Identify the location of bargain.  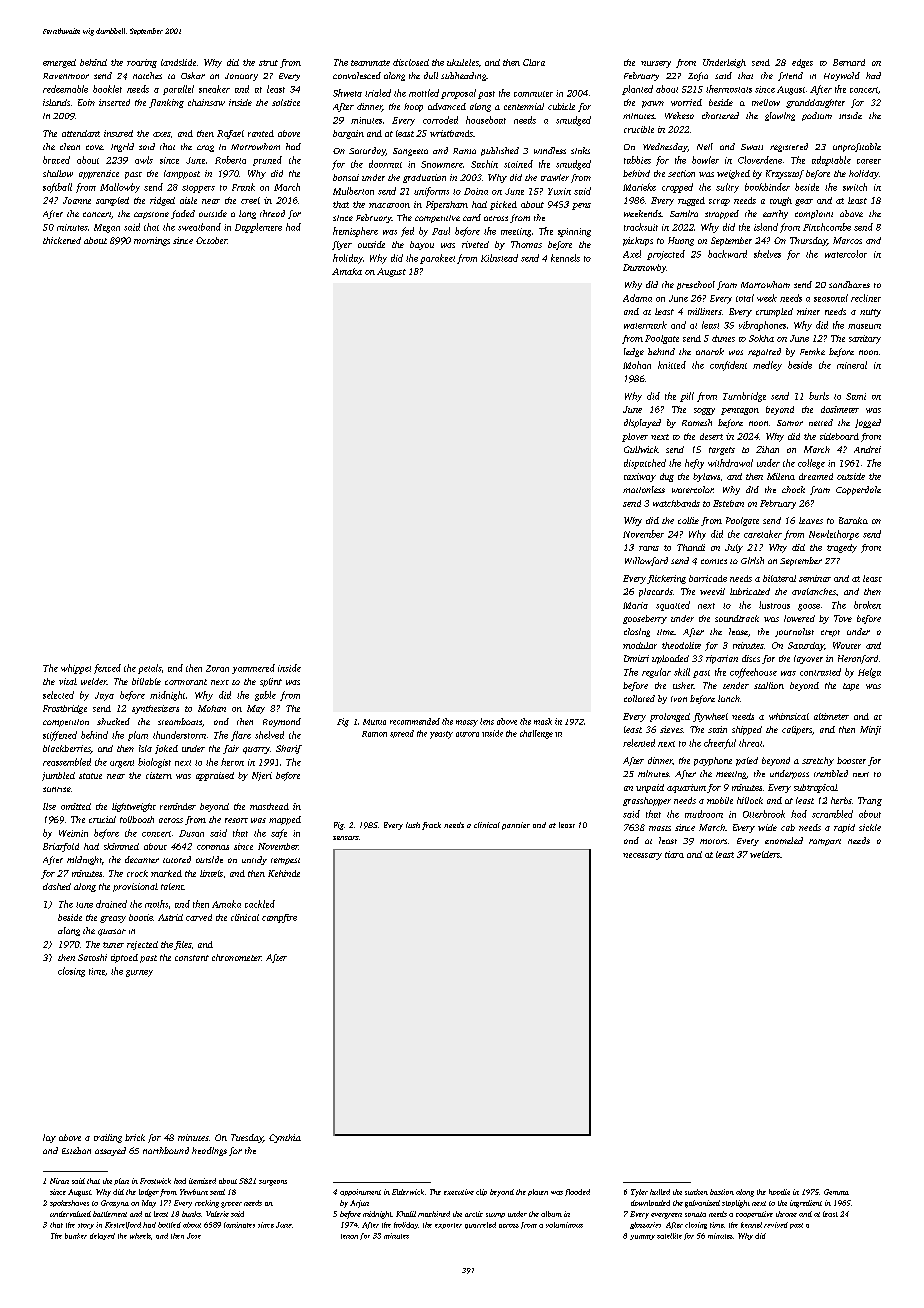
(348, 134).
